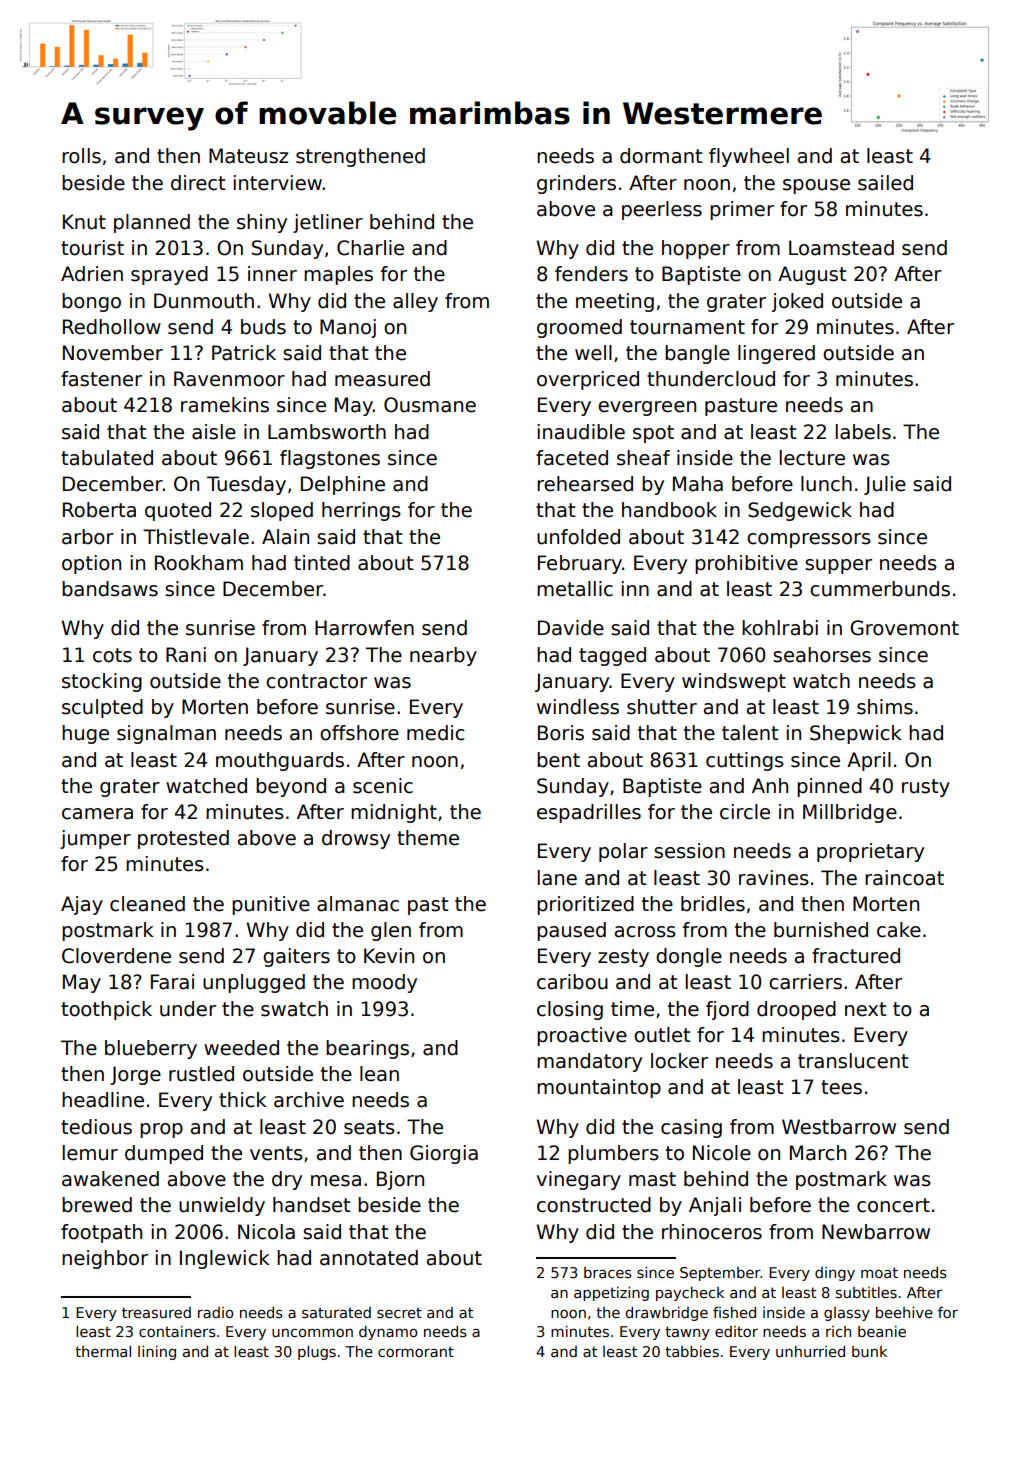  What do you see at coordinates (742, 210) in the screenshot?
I see `primer` at bounding box center [742, 210].
